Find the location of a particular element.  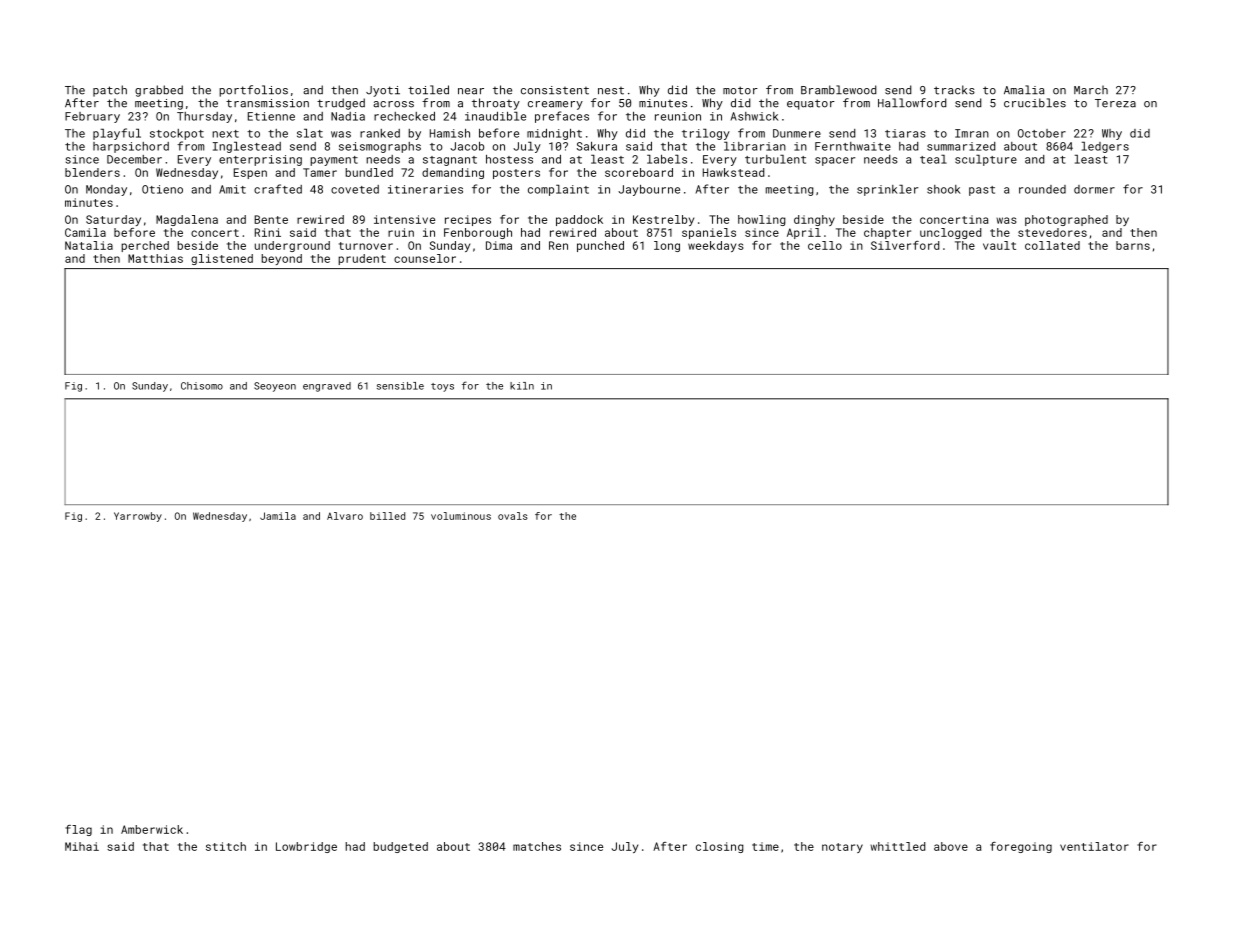

barns is located at coordinates (1133, 245).
